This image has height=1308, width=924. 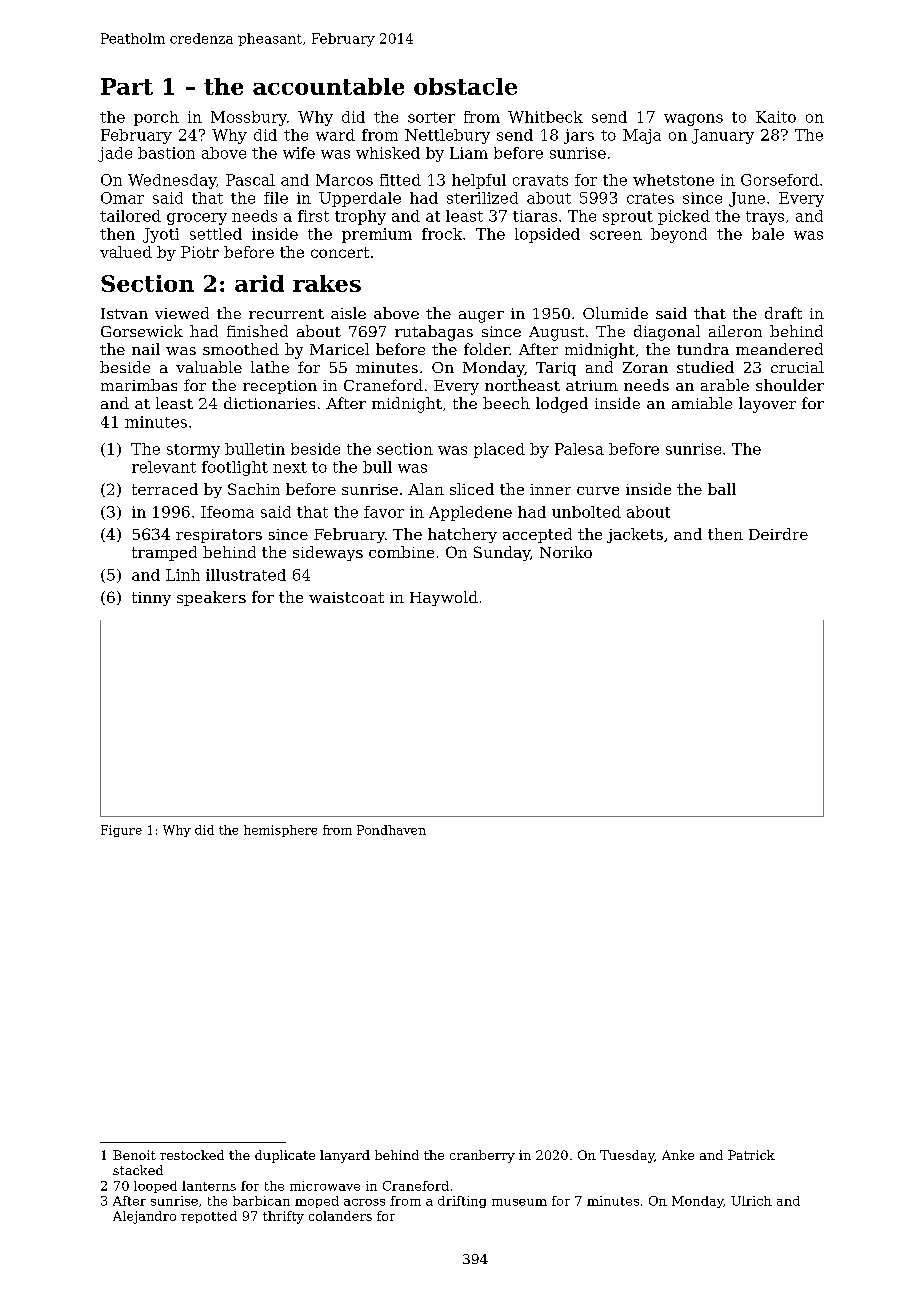 What do you see at coordinates (444, 598) in the image?
I see `Haywold` at bounding box center [444, 598].
